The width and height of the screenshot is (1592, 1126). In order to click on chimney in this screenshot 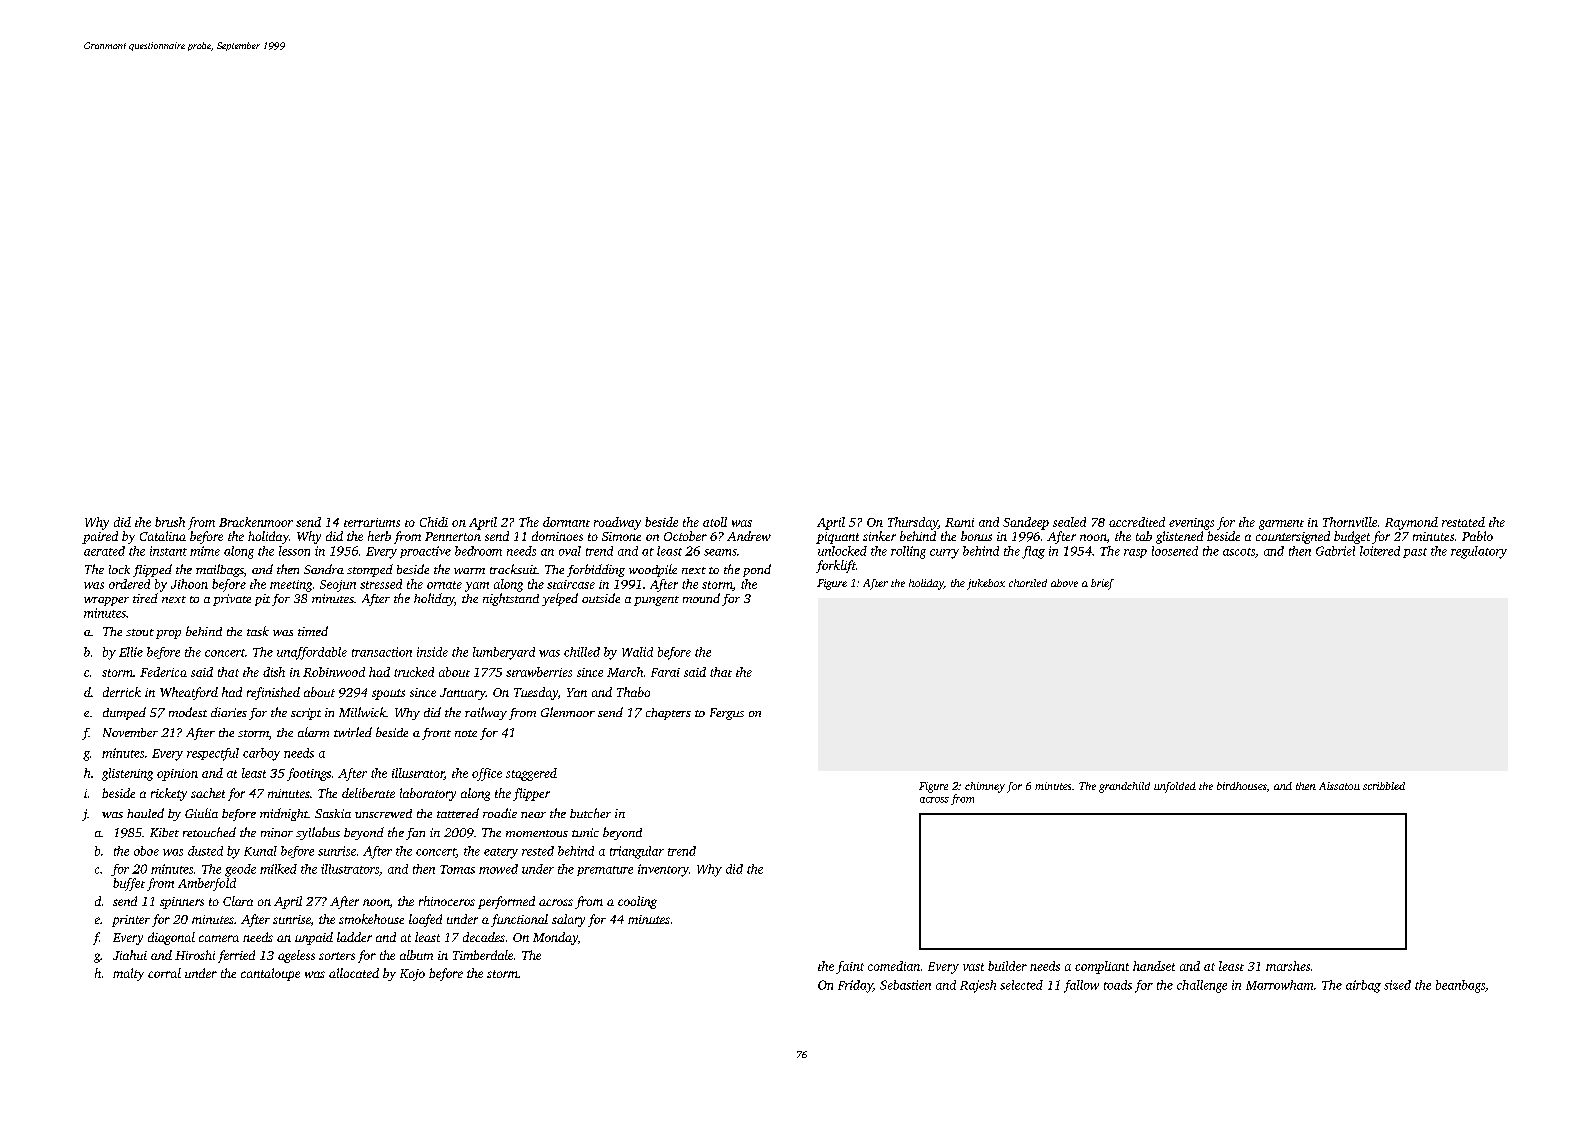, I will do `click(985, 787)`.
